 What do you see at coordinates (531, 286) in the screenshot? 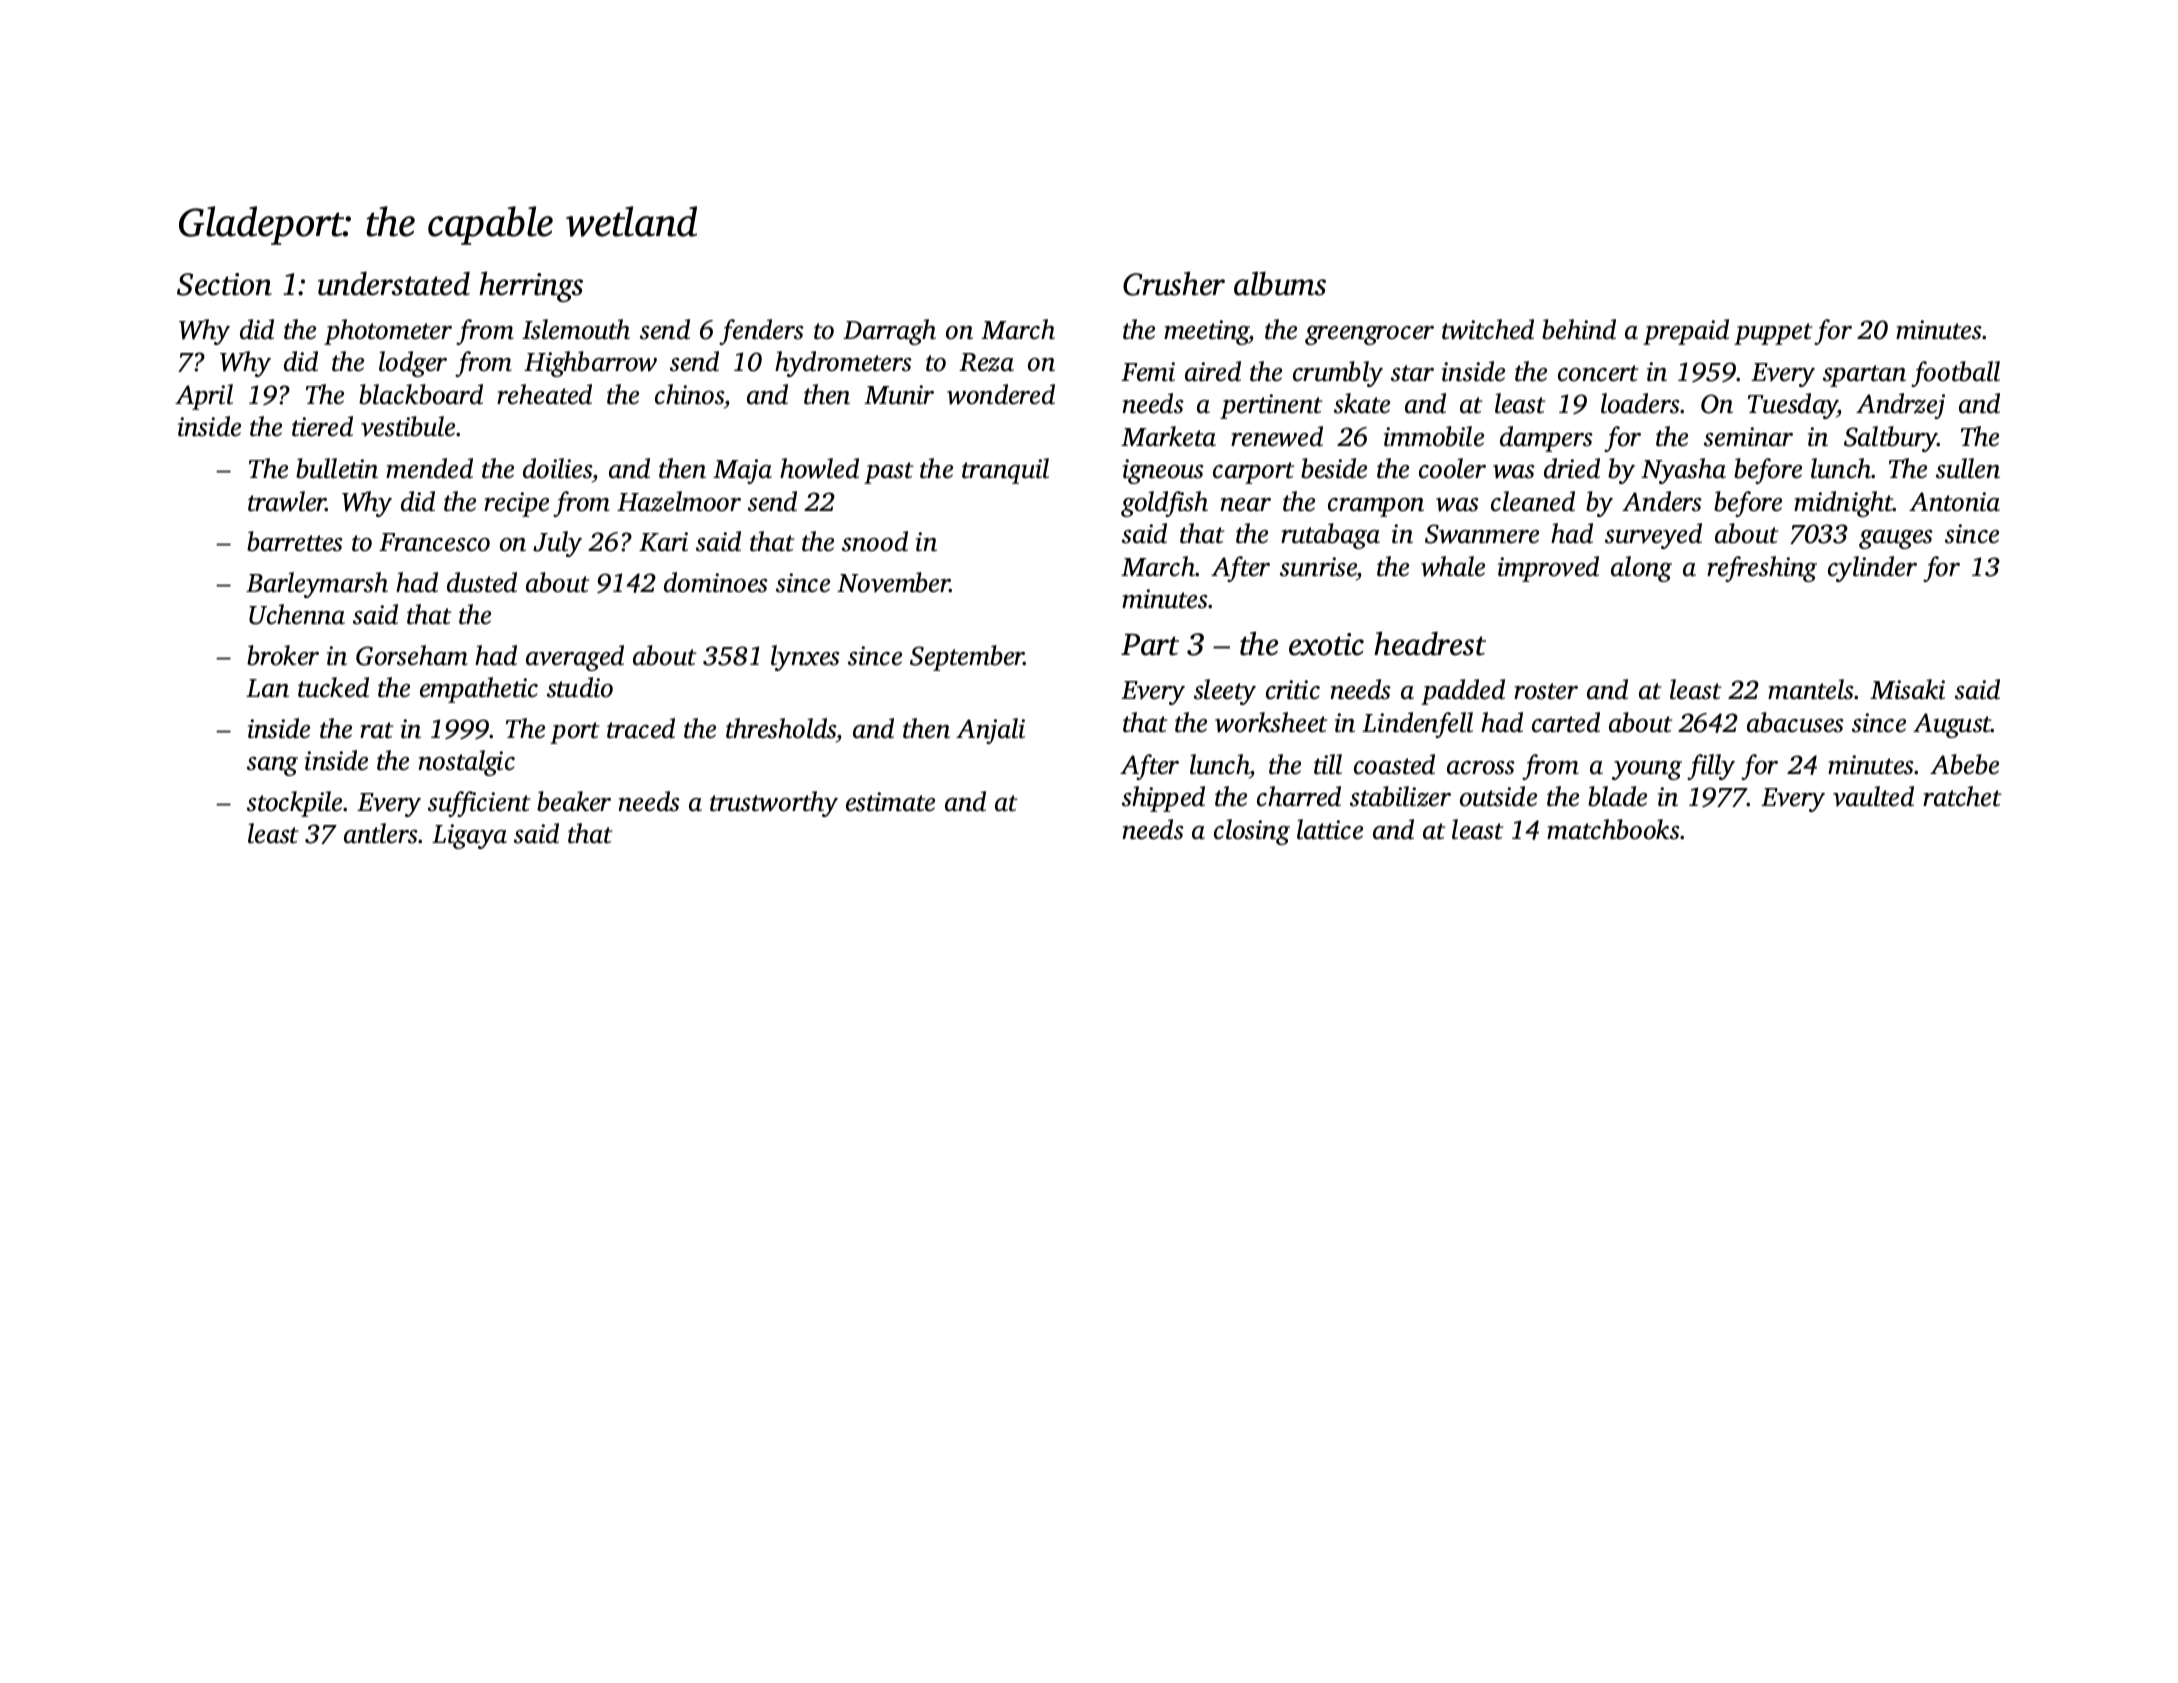
I see `herrings` at bounding box center [531, 286].
